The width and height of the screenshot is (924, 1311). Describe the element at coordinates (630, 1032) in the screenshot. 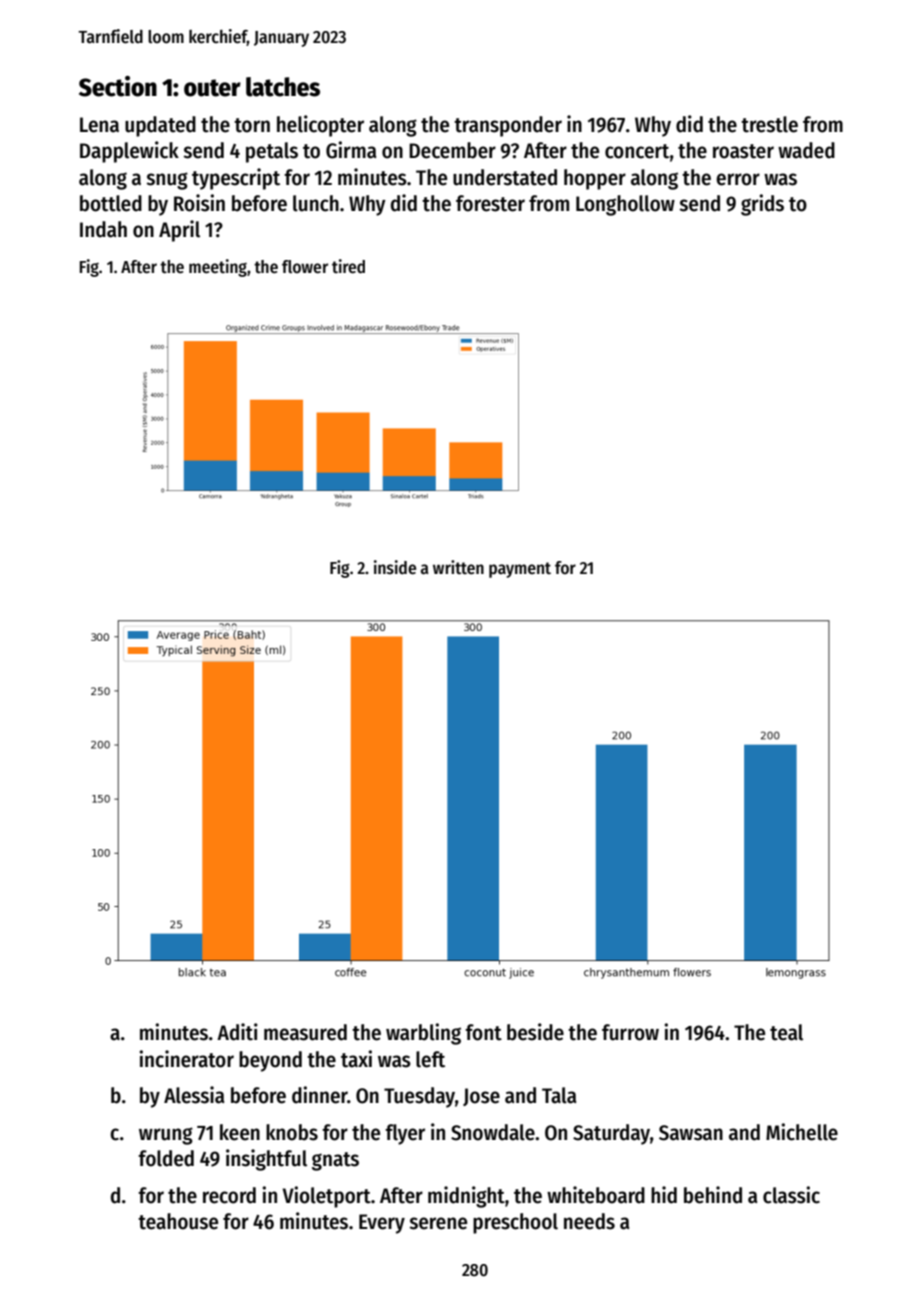

I see `furrow` at that location.
